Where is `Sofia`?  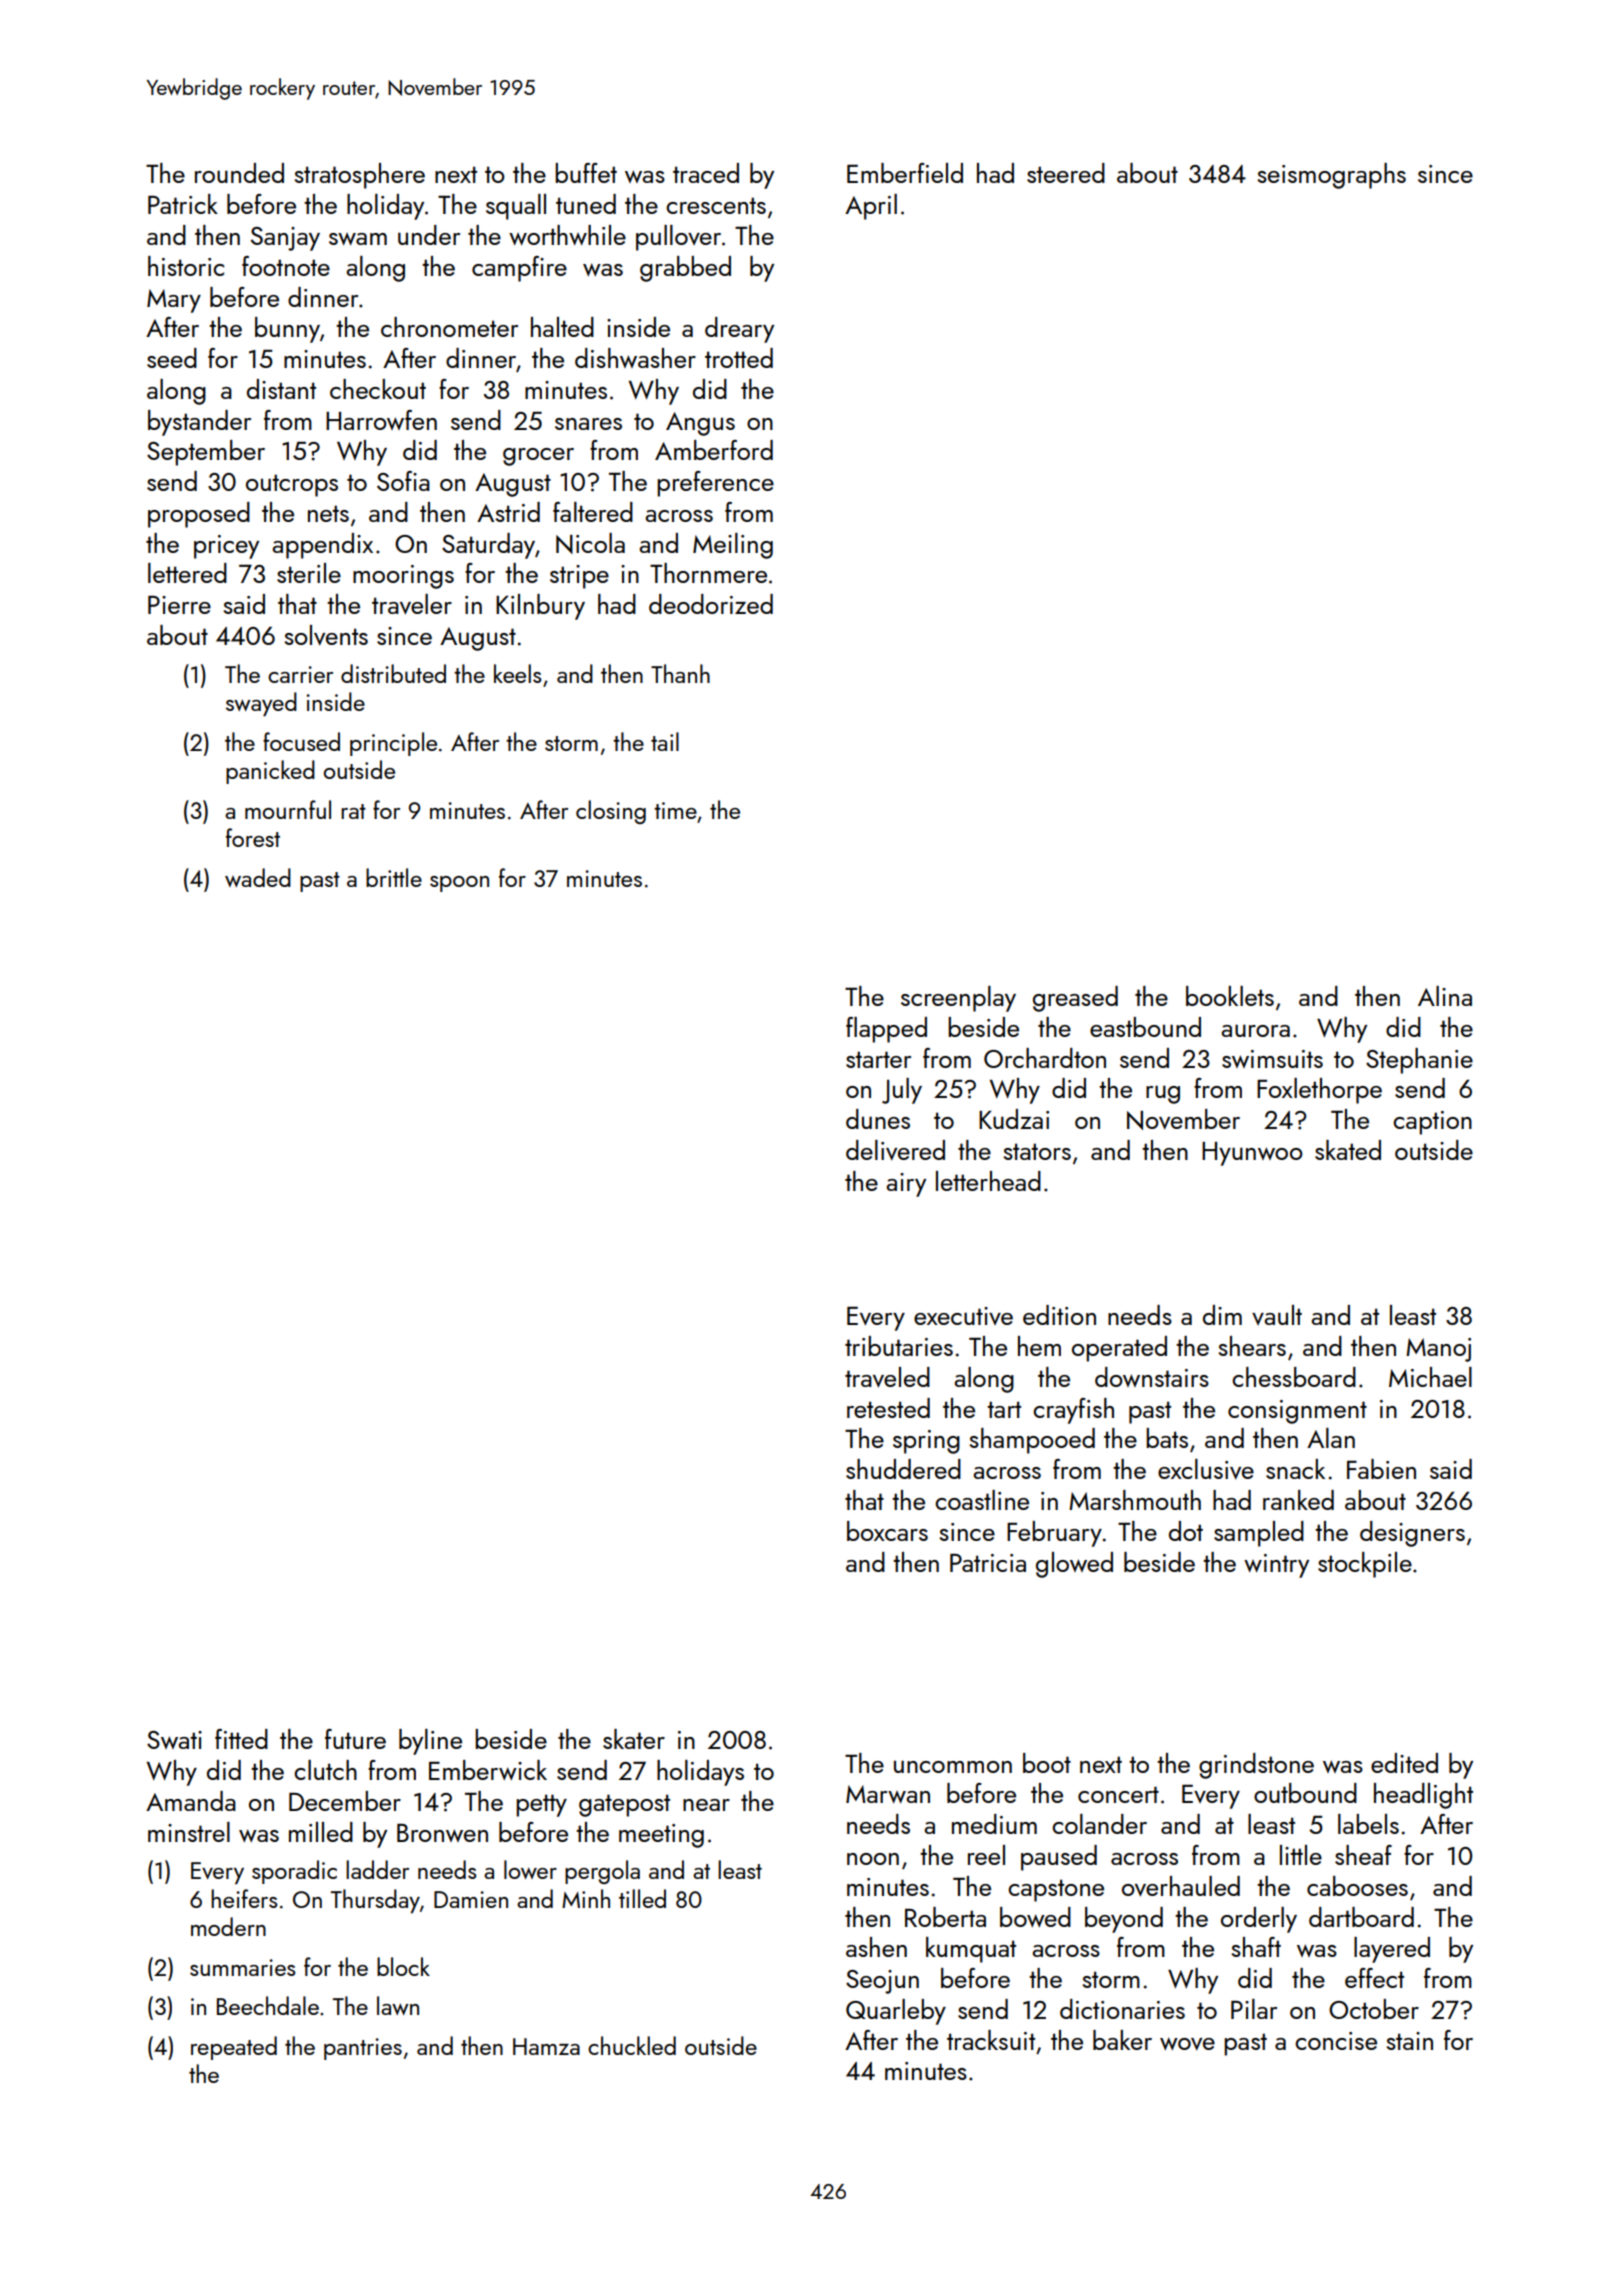
Sofia is located at coordinates (403, 481).
